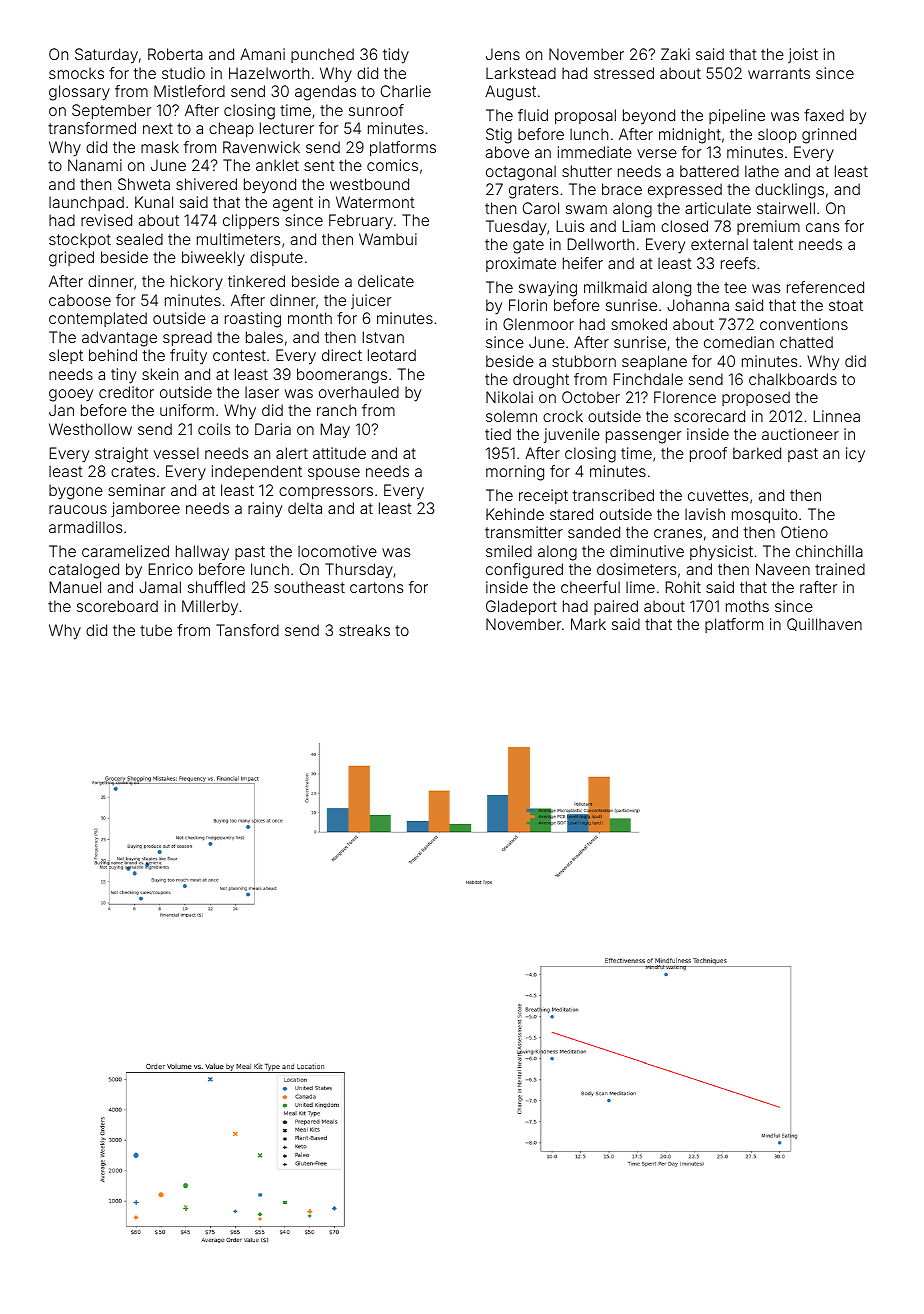 The height and width of the screenshot is (1314, 924). What do you see at coordinates (521, 607) in the screenshot?
I see `Gladeport` at bounding box center [521, 607].
